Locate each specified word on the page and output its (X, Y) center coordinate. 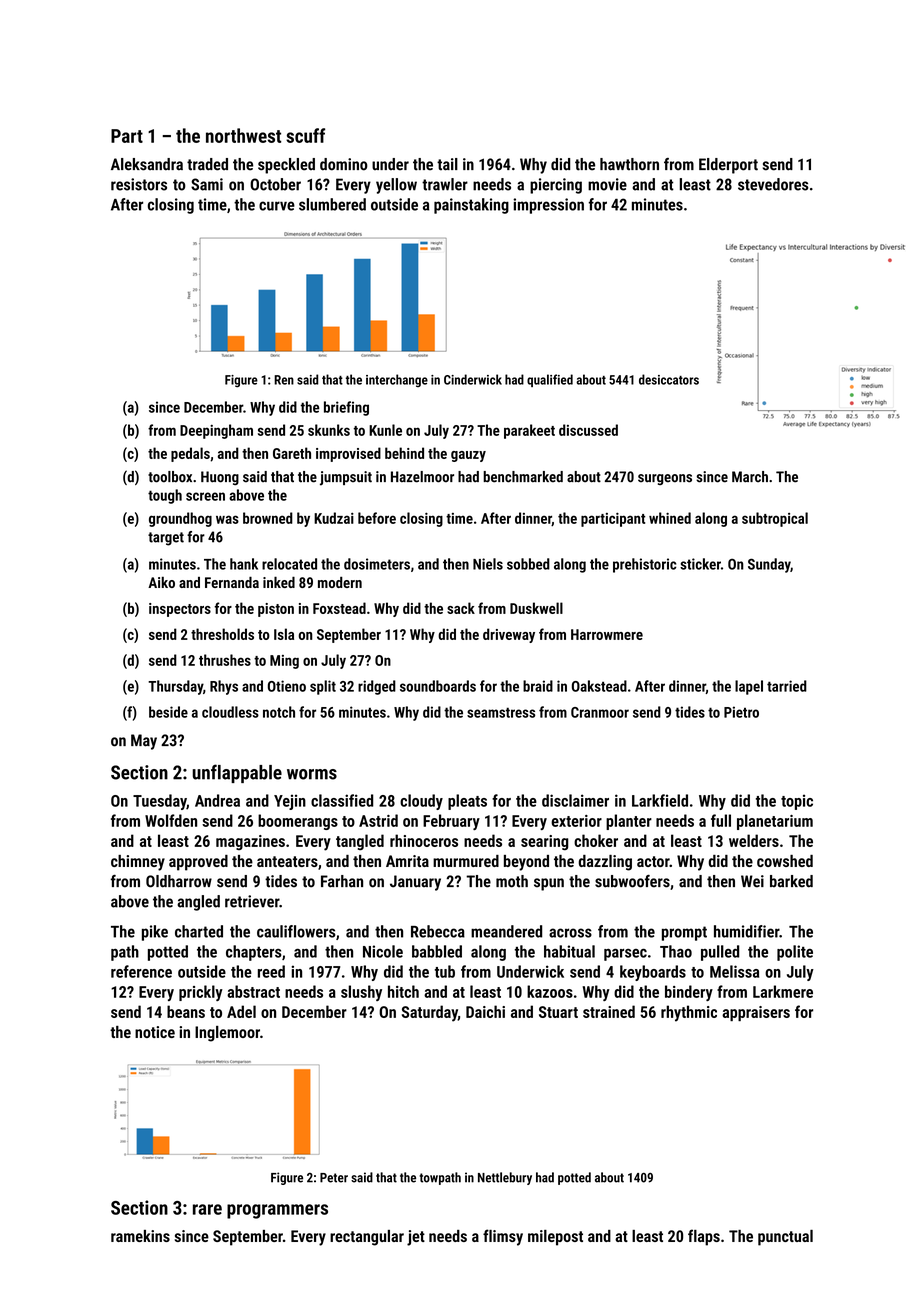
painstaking (471, 206)
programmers (277, 1211)
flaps (704, 1237)
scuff (305, 135)
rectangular (367, 1238)
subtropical (775, 519)
